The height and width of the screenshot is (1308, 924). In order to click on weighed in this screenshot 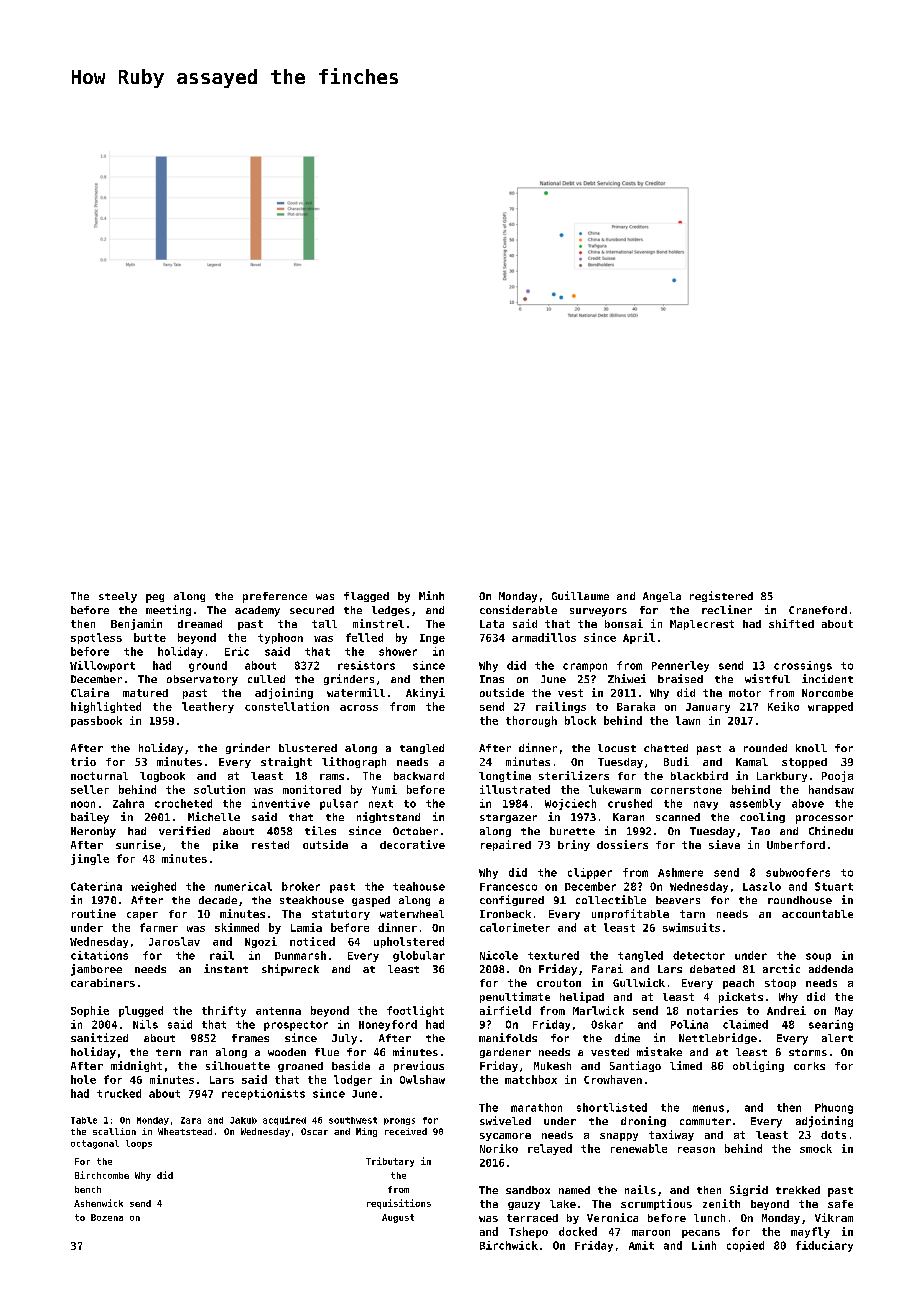, I will do `click(153, 887)`.
